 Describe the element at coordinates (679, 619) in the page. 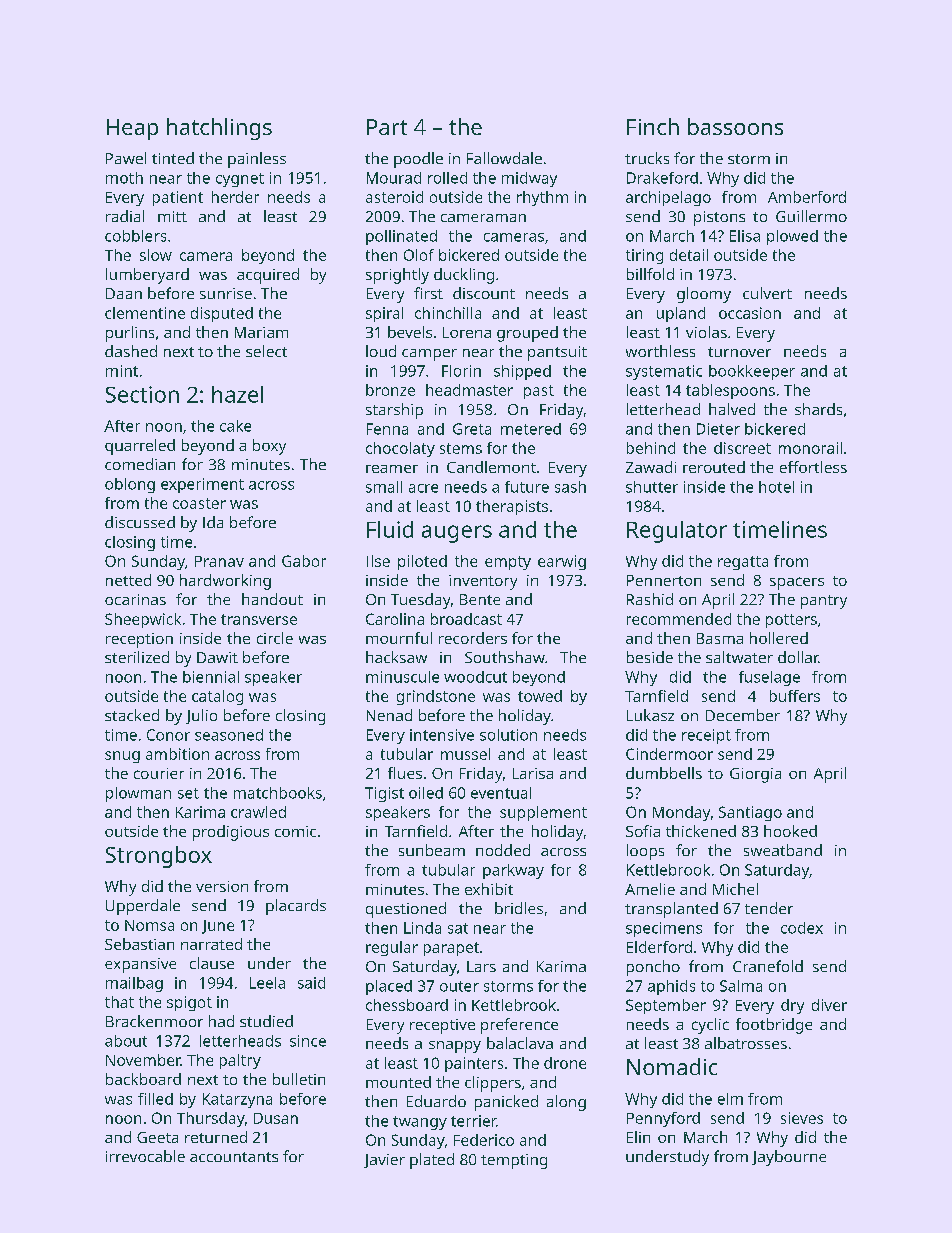

I see `recommended` at that location.
